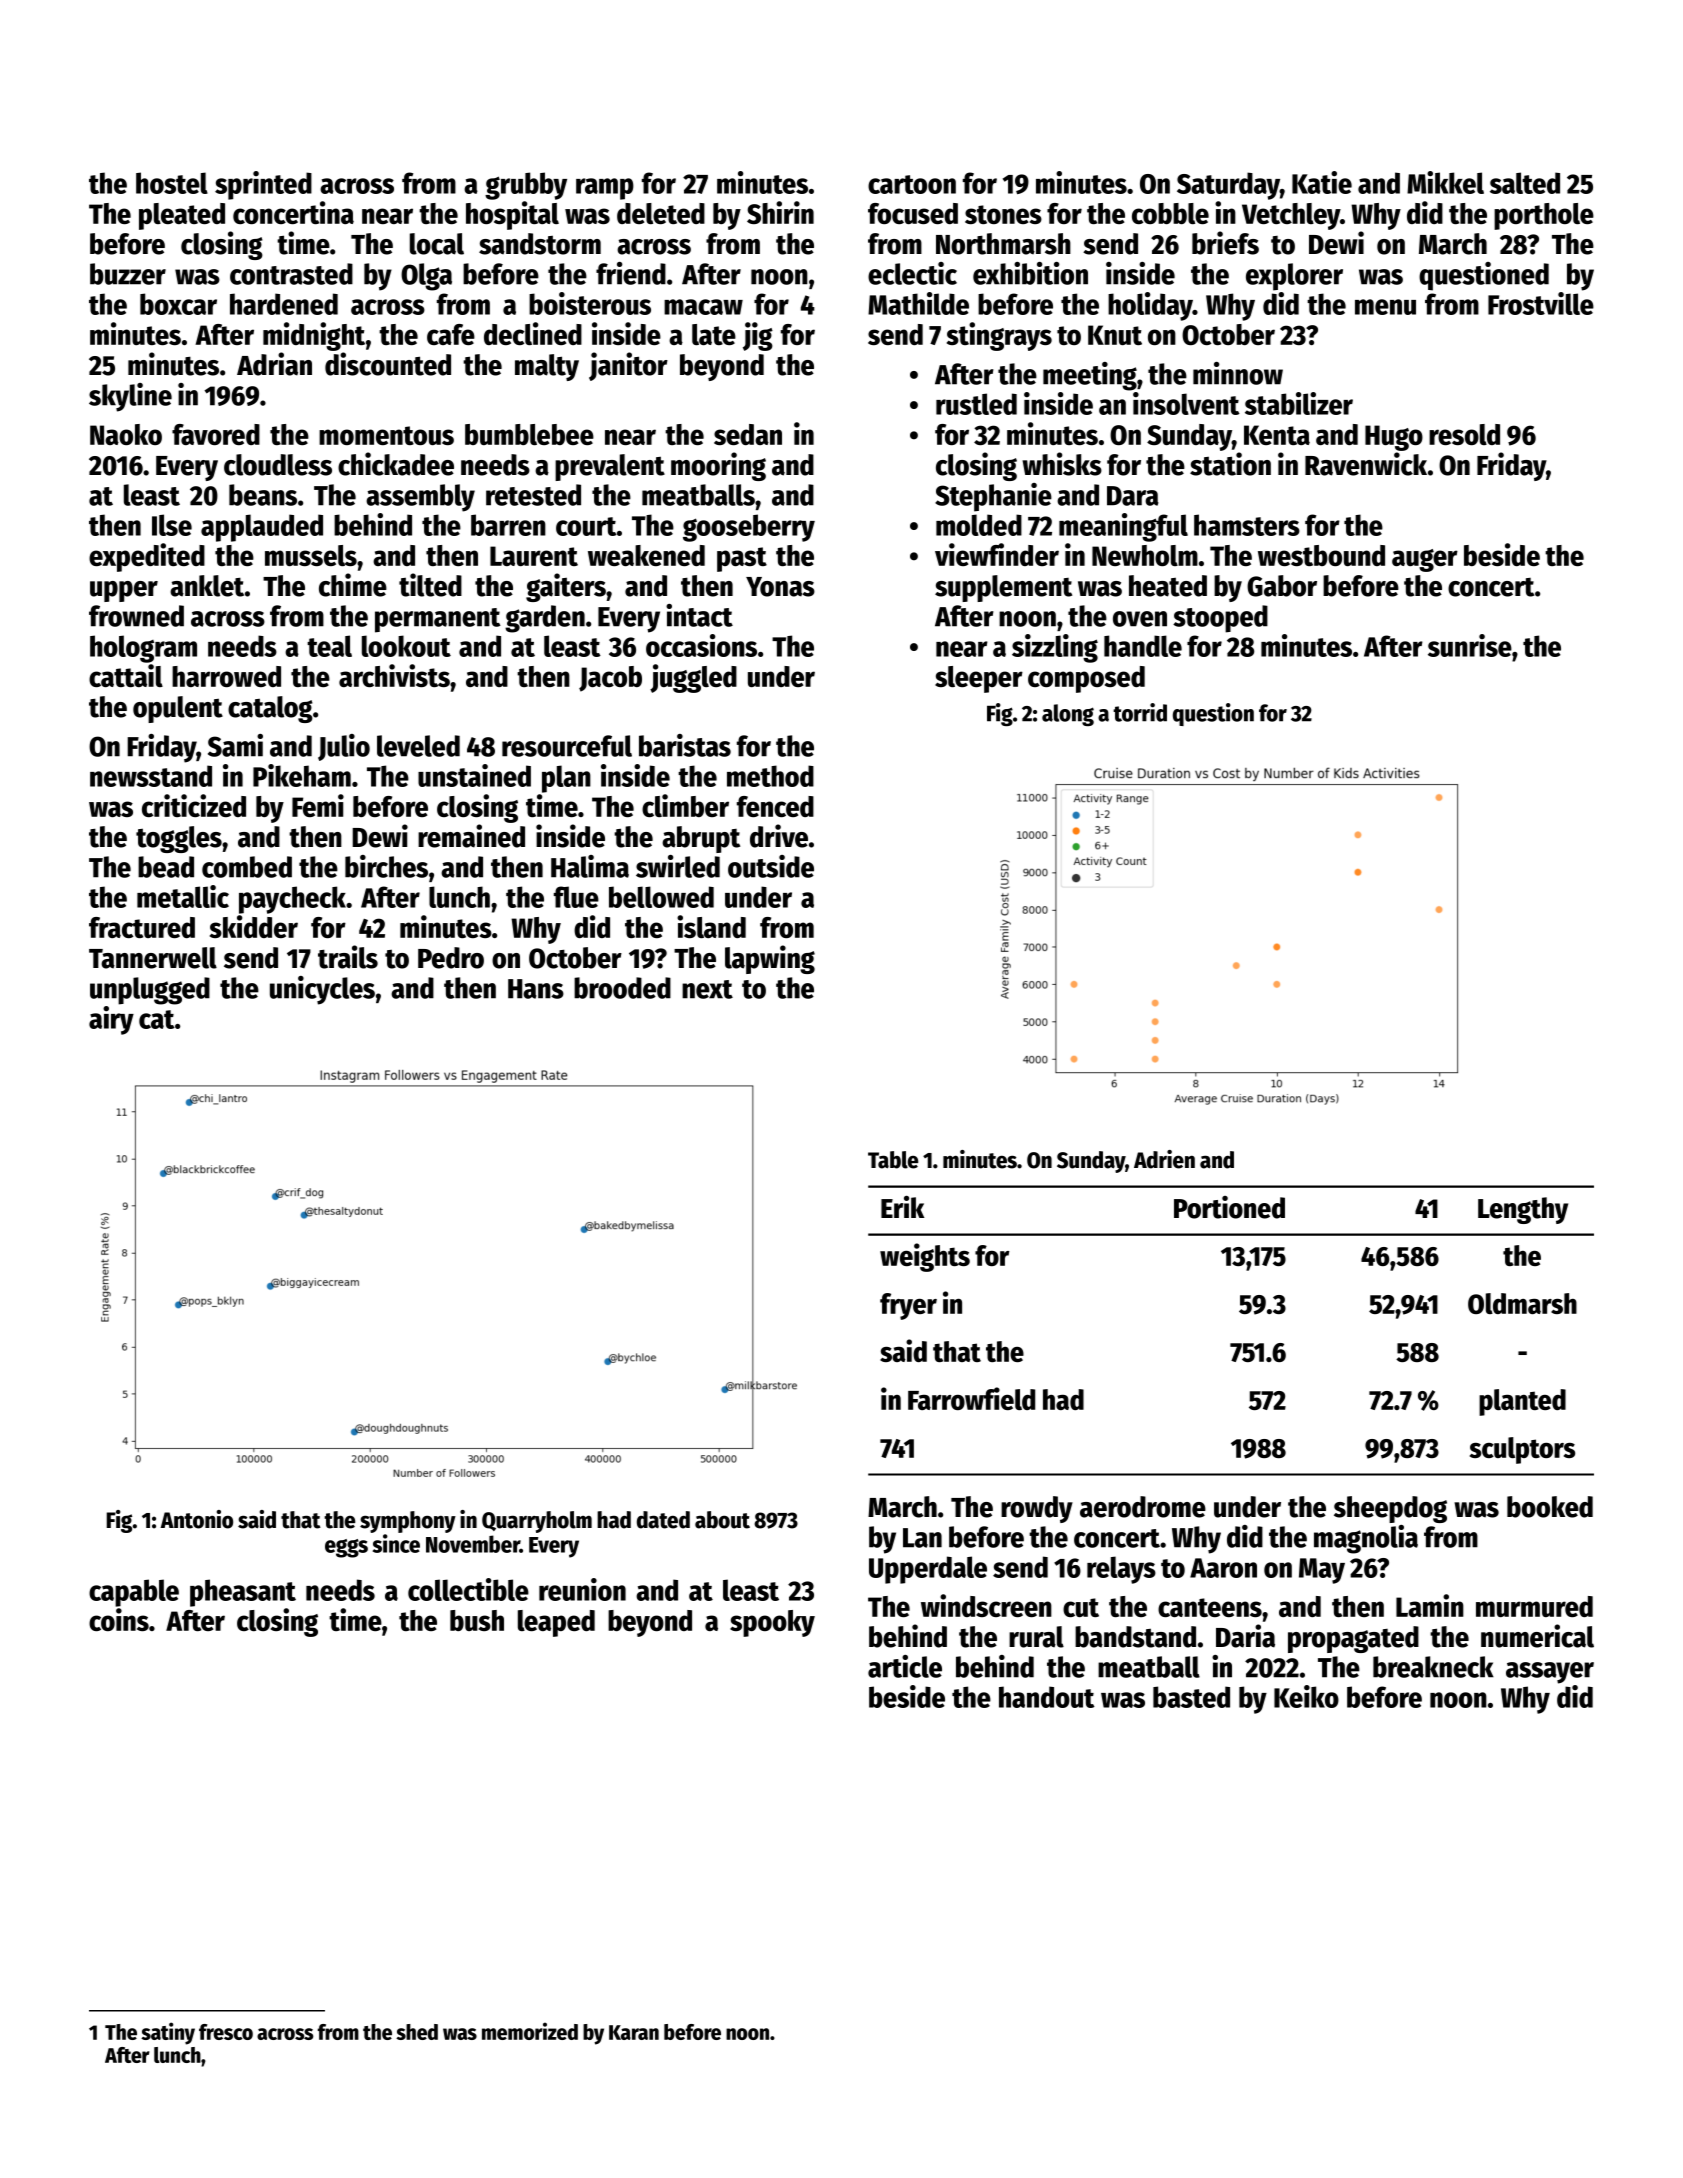 This screenshot has width=1683, height=2178. Describe the element at coordinates (417, 2032) in the screenshot. I see `shed` at that location.
